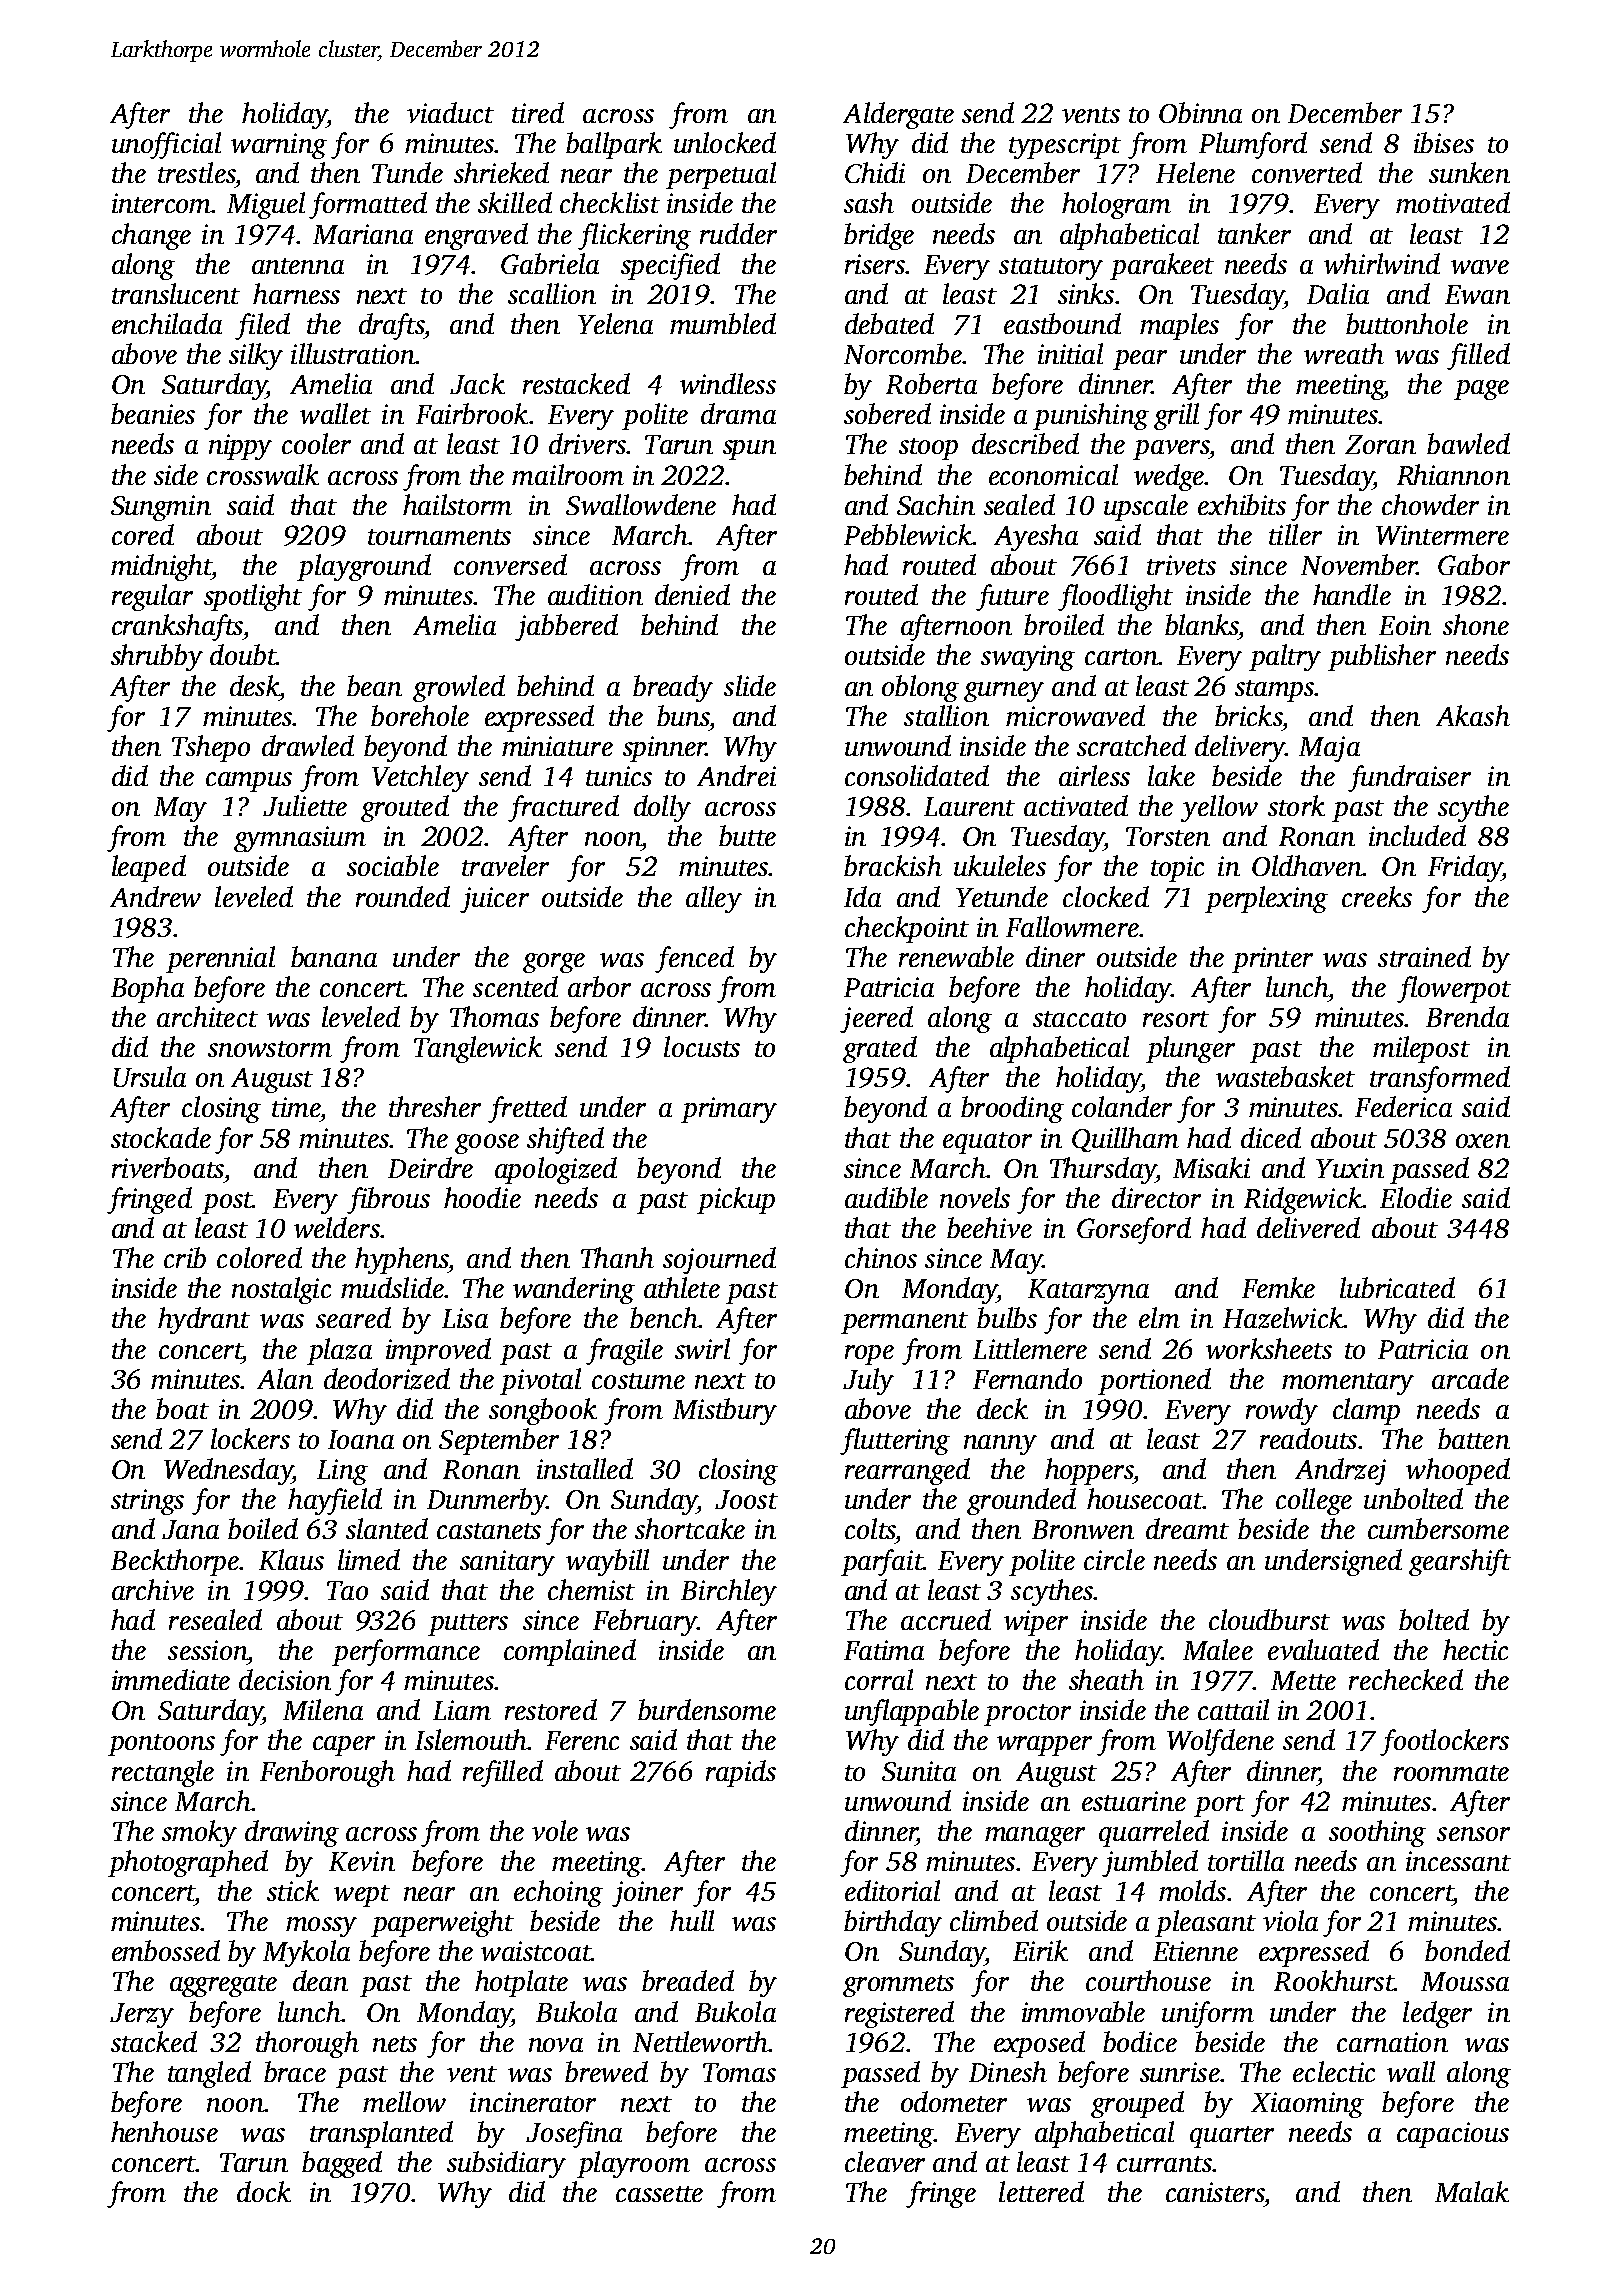 This screenshot has width=1620, height=2292. I want to click on Aldergate, so click(898, 115).
